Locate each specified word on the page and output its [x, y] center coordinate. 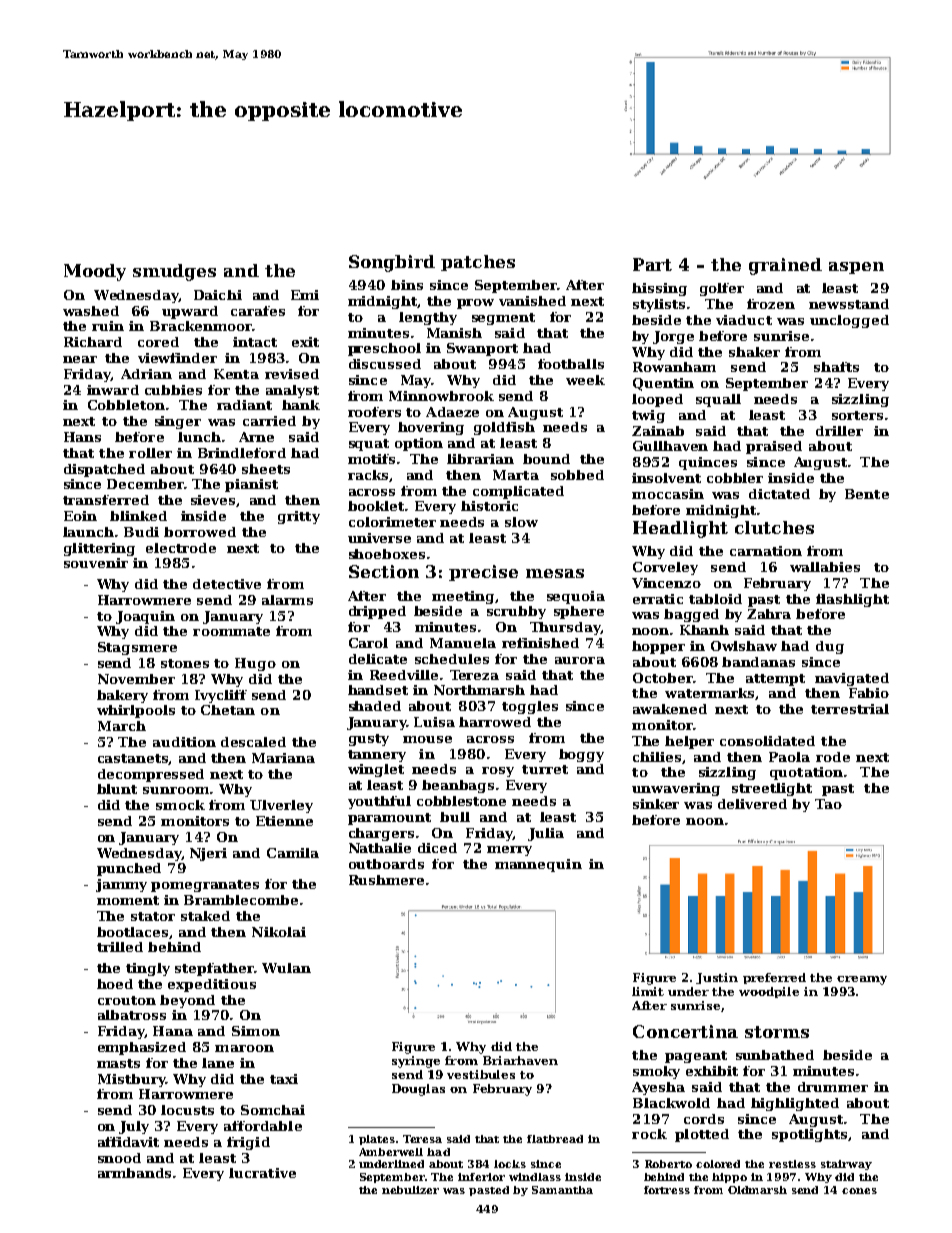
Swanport [482, 349]
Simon [256, 1031]
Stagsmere [137, 648]
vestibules [481, 1074]
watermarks [709, 693]
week [585, 380]
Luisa [434, 722]
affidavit [128, 1142]
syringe [416, 1062]
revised [292, 374]
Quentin [663, 384]
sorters [857, 415]
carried [269, 421]
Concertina [685, 1031]
